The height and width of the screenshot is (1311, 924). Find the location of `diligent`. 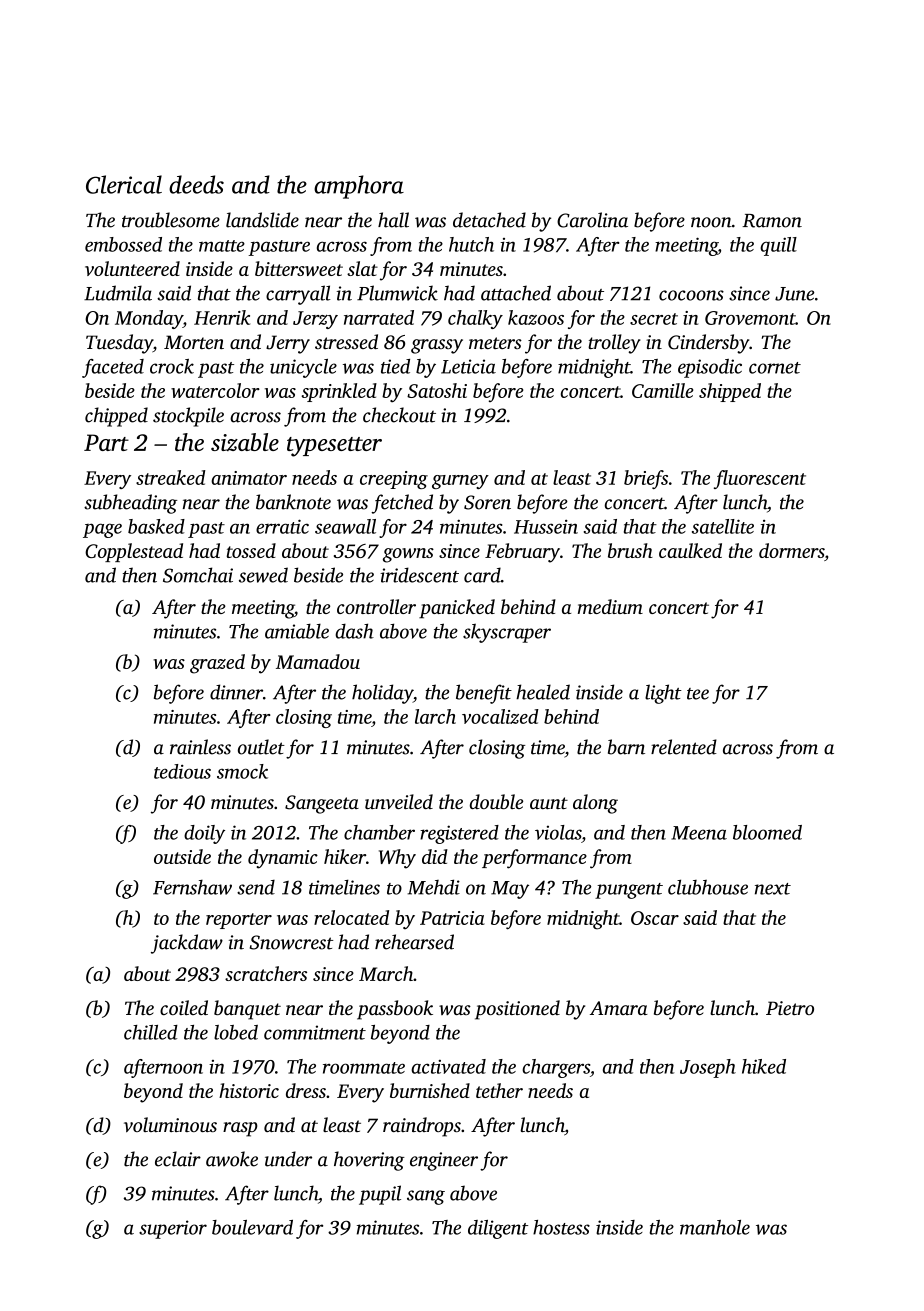

diligent is located at coordinates (498, 1229).
